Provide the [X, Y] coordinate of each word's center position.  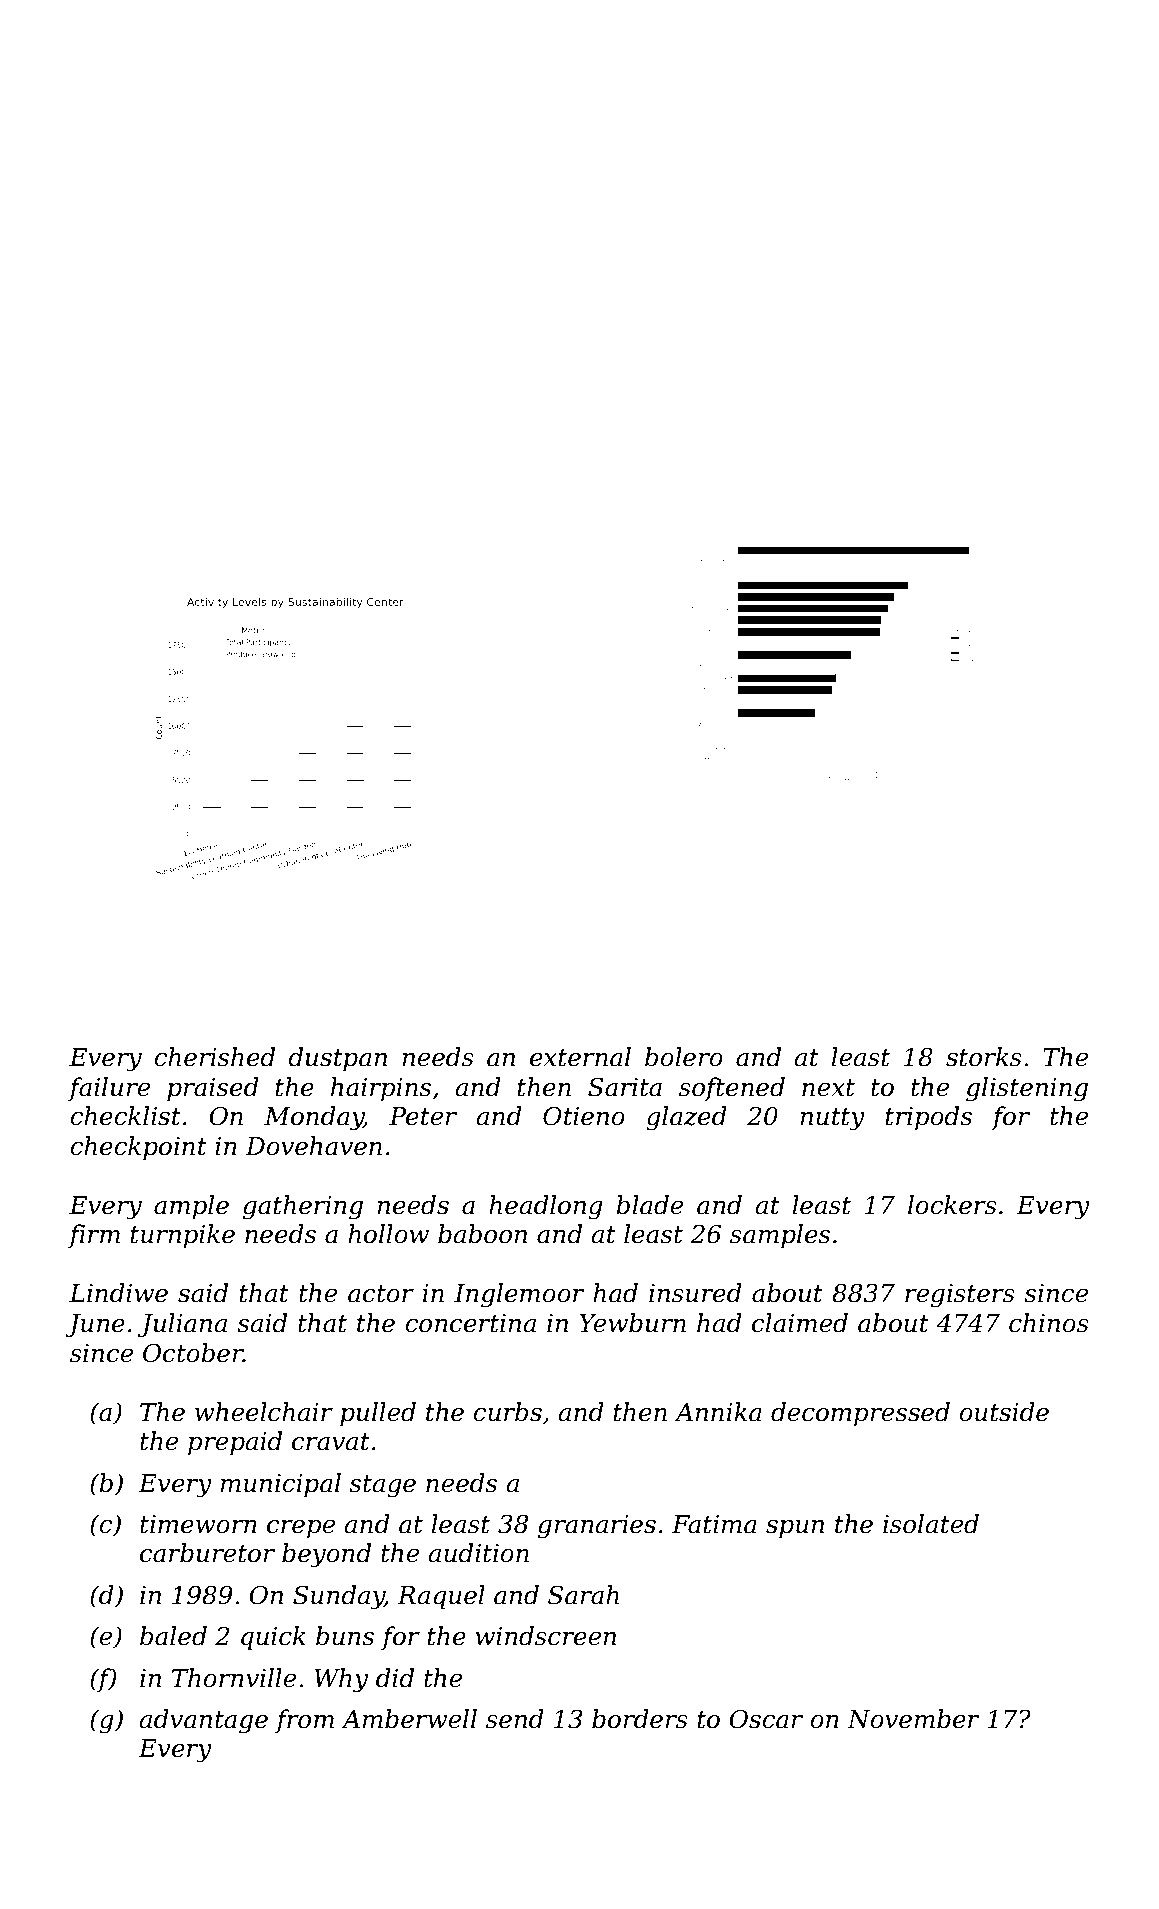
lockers [952, 1205]
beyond [326, 1555]
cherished [214, 1057]
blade [649, 1205]
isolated [931, 1524]
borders [640, 1719]
